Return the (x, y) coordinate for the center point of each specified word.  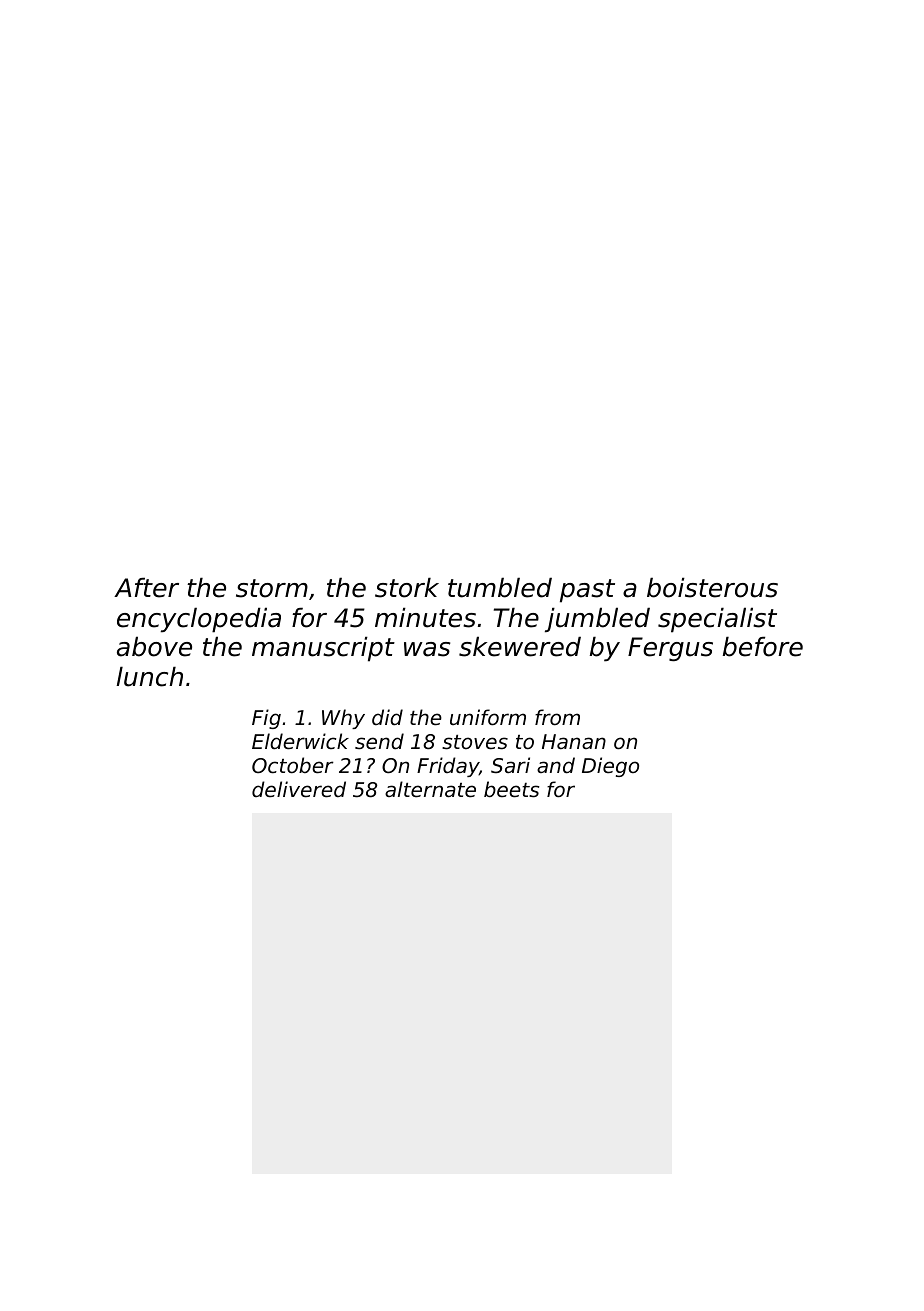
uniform (488, 717)
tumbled (500, 587)
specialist (717, 620)
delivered (299, 789)
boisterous (712, 587)
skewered (520, 646)
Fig (266, 719)
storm (272, 588)
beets (511, 789)
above (154, 646)
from (557, 717)
